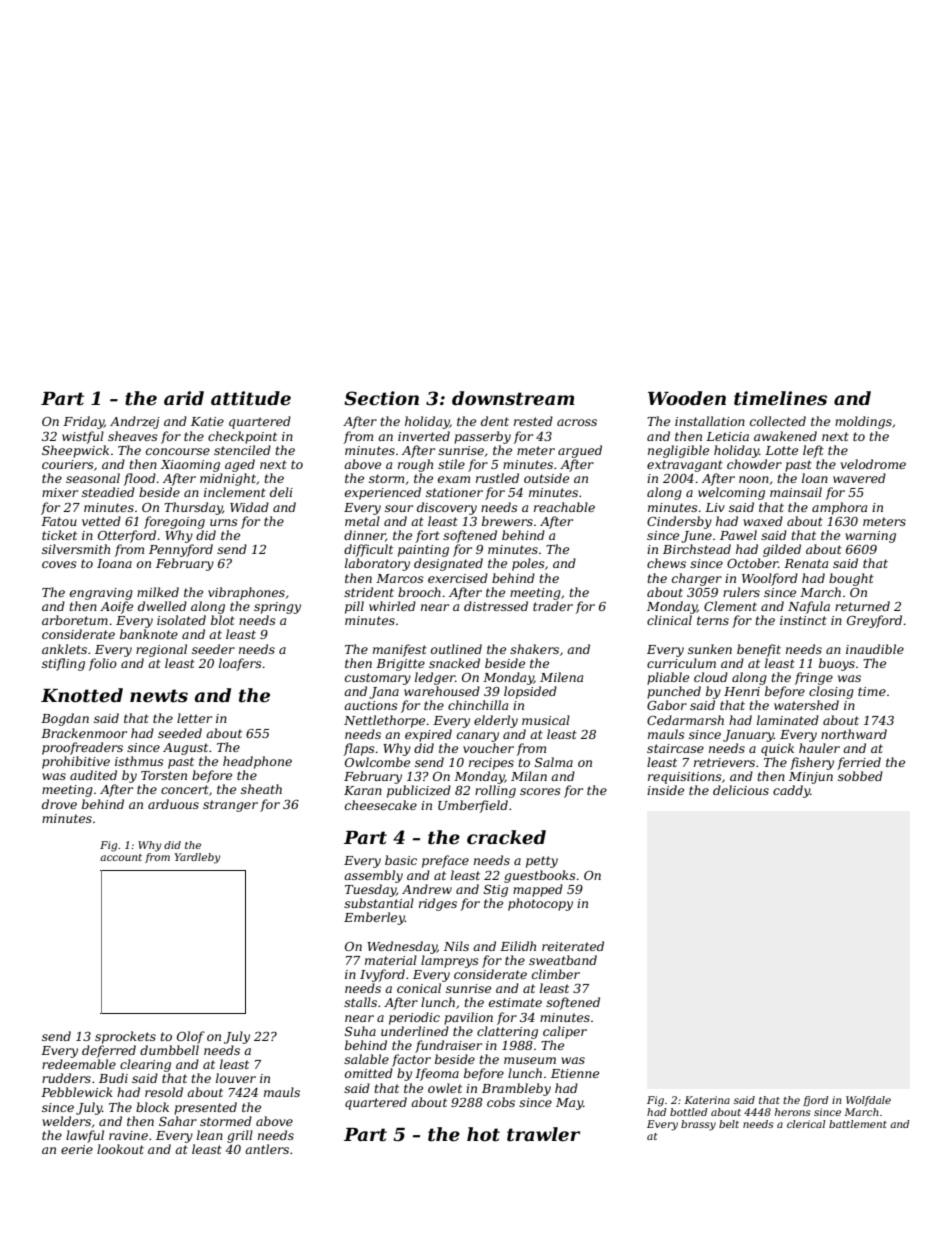 This image has height=1233, width=952. What do you see at coordinates (868, 1101) in the image?
I see `Wolfdale` at bounding box center [868, 1101].
